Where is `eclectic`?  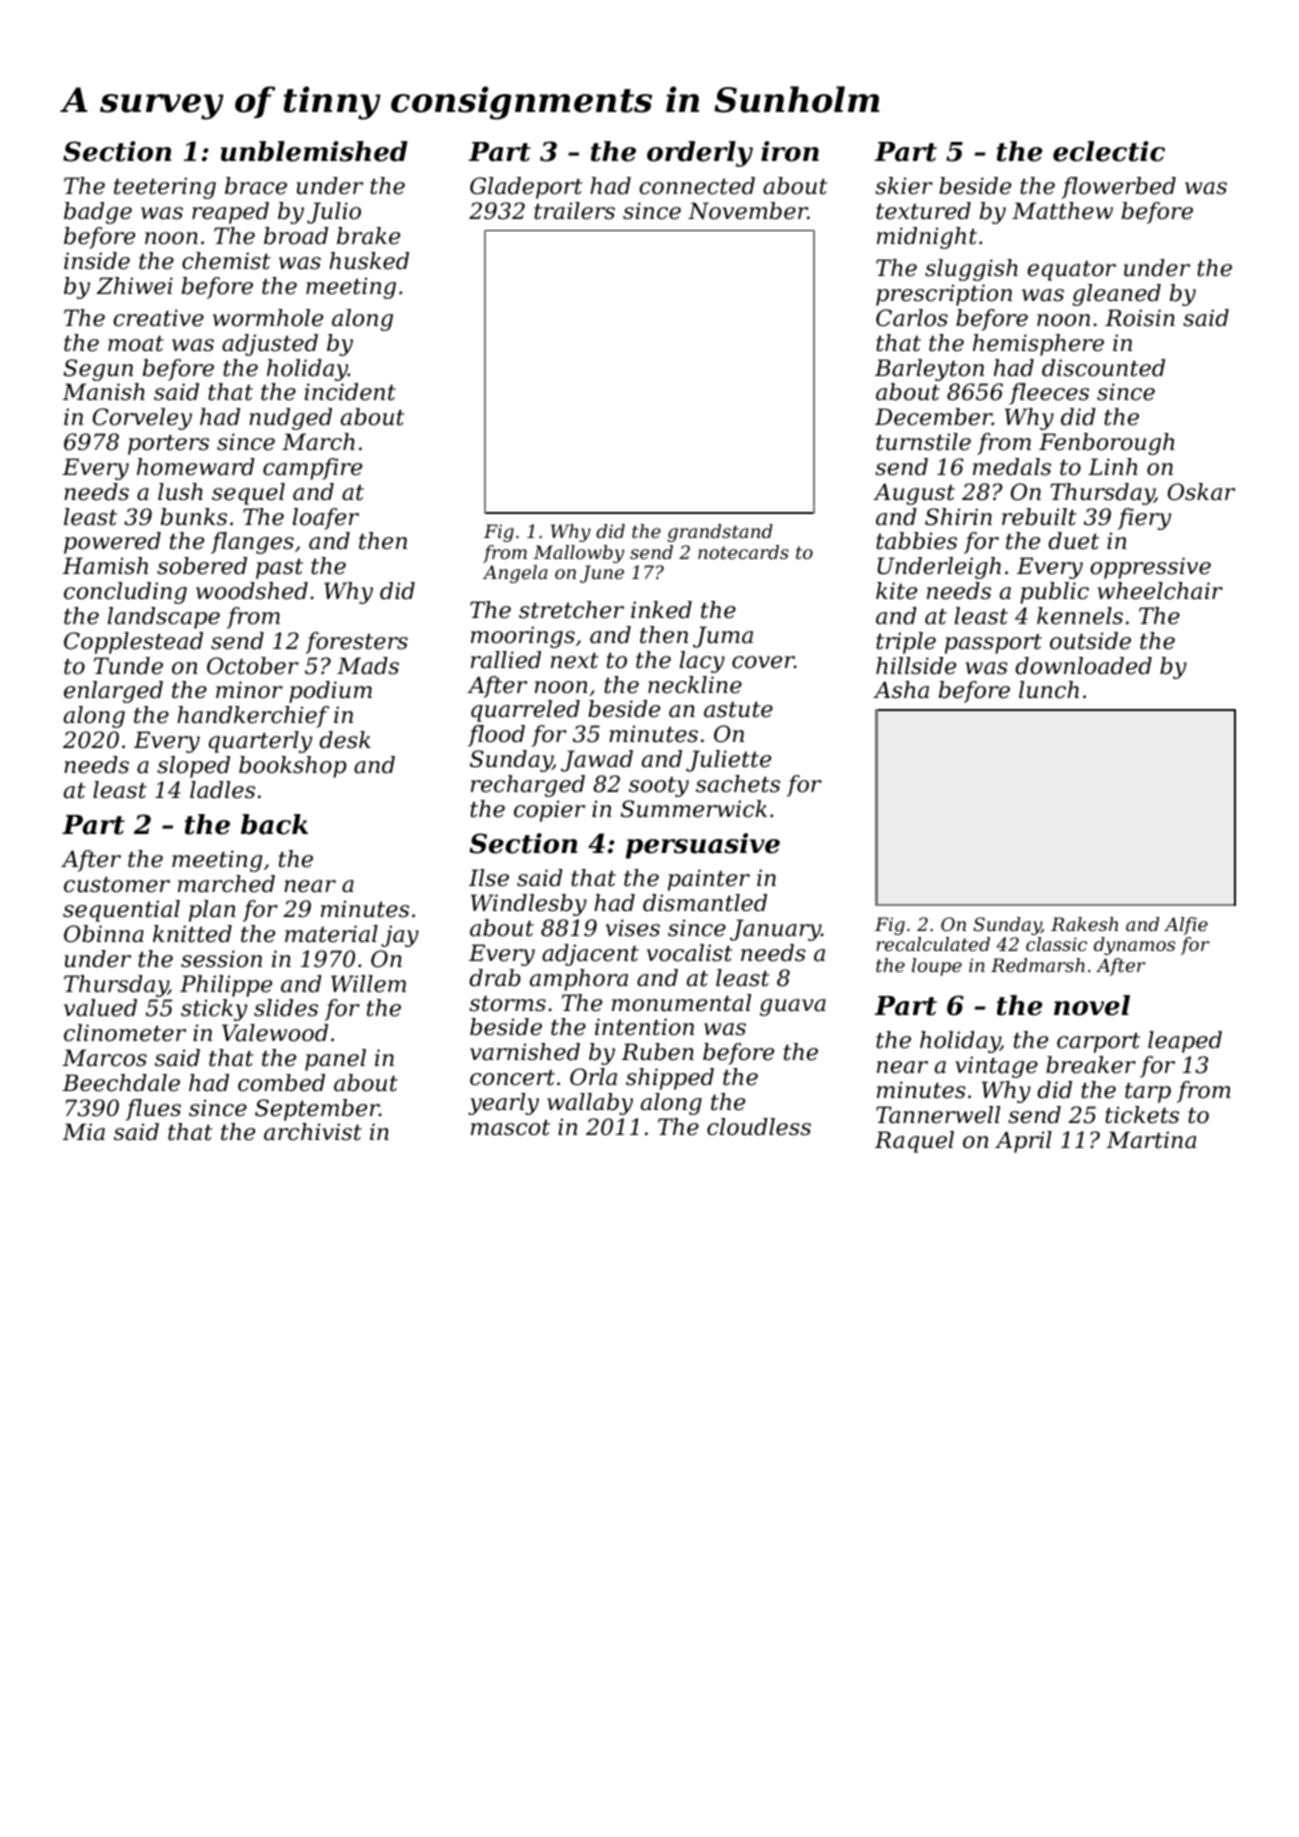
eclectic is located at coordinates (1109, 151).
